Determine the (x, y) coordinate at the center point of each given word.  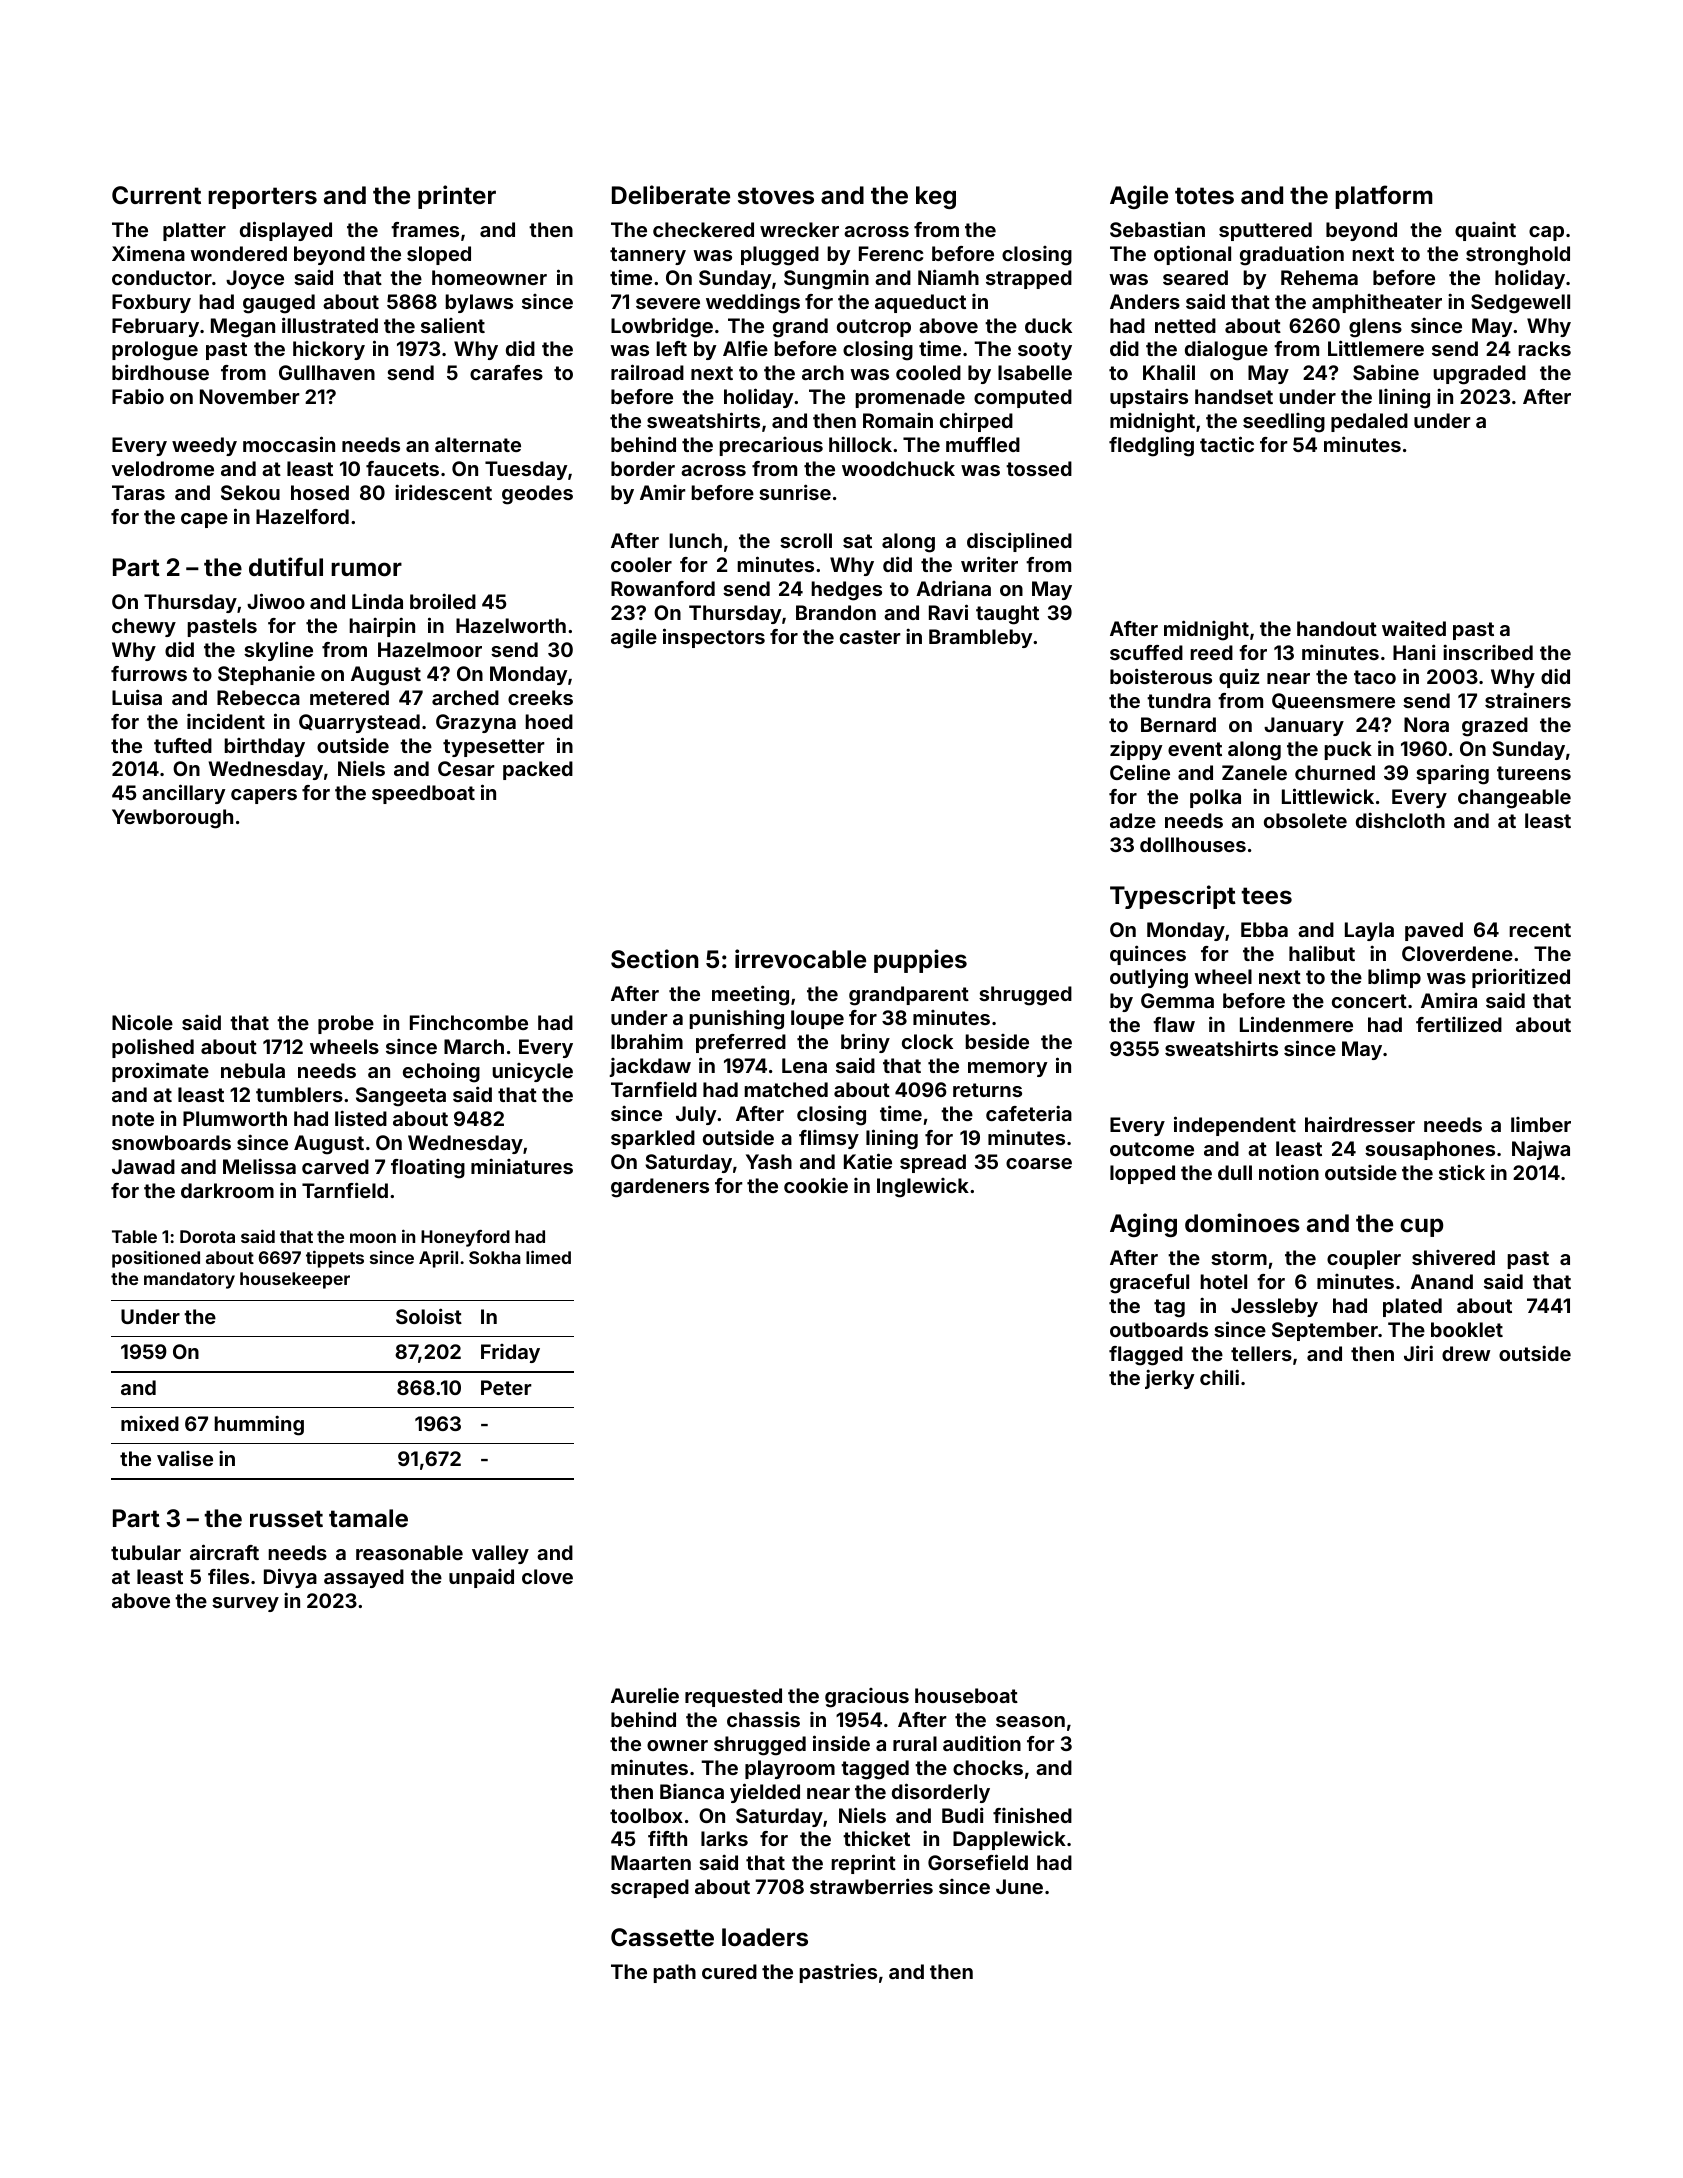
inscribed (1488, 652)
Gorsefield (978, 1862)
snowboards (171, 1142)
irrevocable (800, 959)
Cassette (662, 1937)
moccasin (289, 444)
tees (1266, 896)
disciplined (1019, 542)
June (1019, 1886)
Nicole (142, 1022)
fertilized (1459, 1024)
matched (786, 1089)
